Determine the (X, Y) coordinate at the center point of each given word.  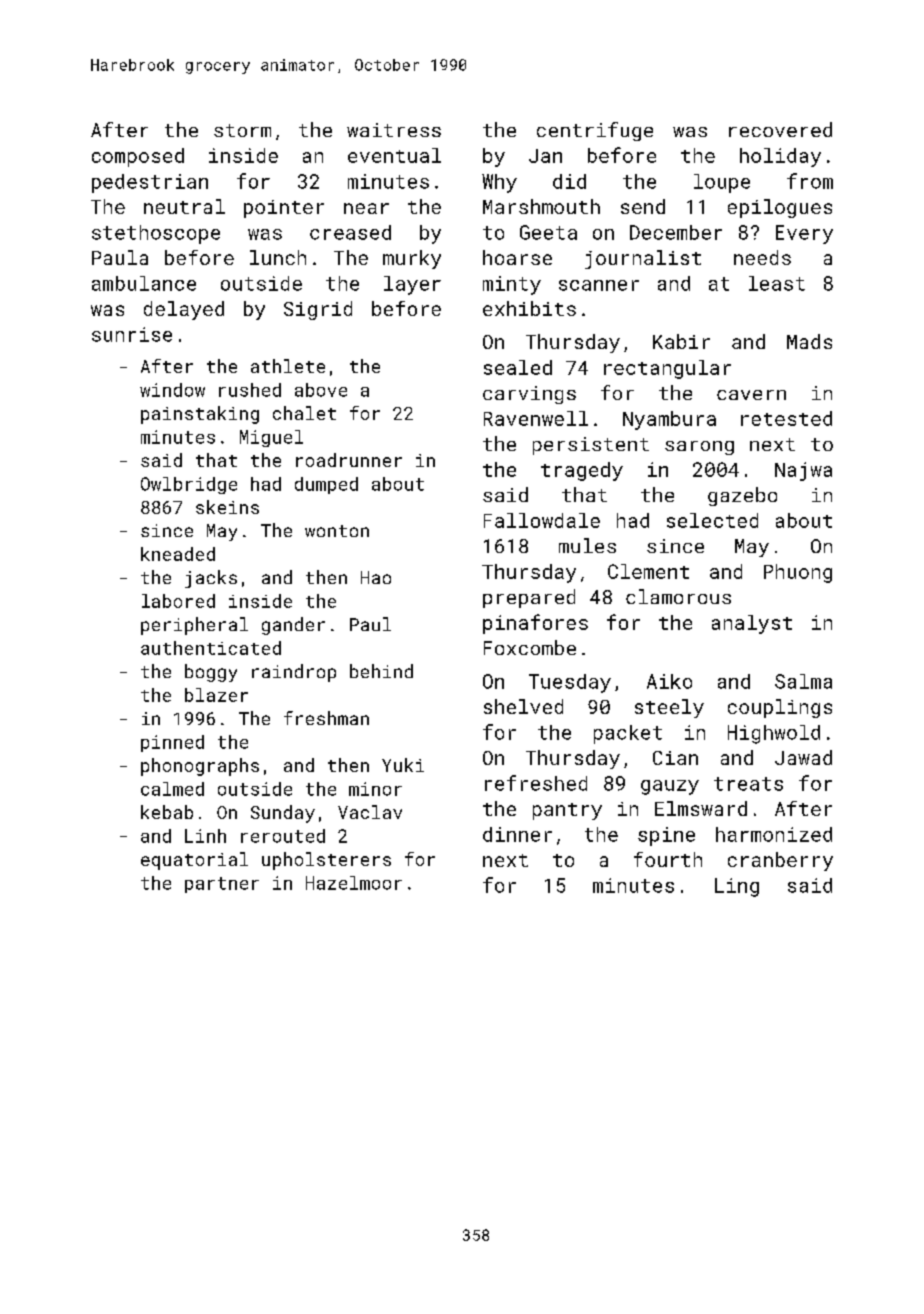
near (366, 208)
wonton (337, 531)
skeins (227, 507)
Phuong (798, 573)
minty (512, 285)
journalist (643, 259)
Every (804, 234)
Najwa (803, 471)
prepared (529, 598)
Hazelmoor (354, 883)
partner (222, 885)
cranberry (780, 861)
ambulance (144, 283)
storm (242, 130)
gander (293, 626)
